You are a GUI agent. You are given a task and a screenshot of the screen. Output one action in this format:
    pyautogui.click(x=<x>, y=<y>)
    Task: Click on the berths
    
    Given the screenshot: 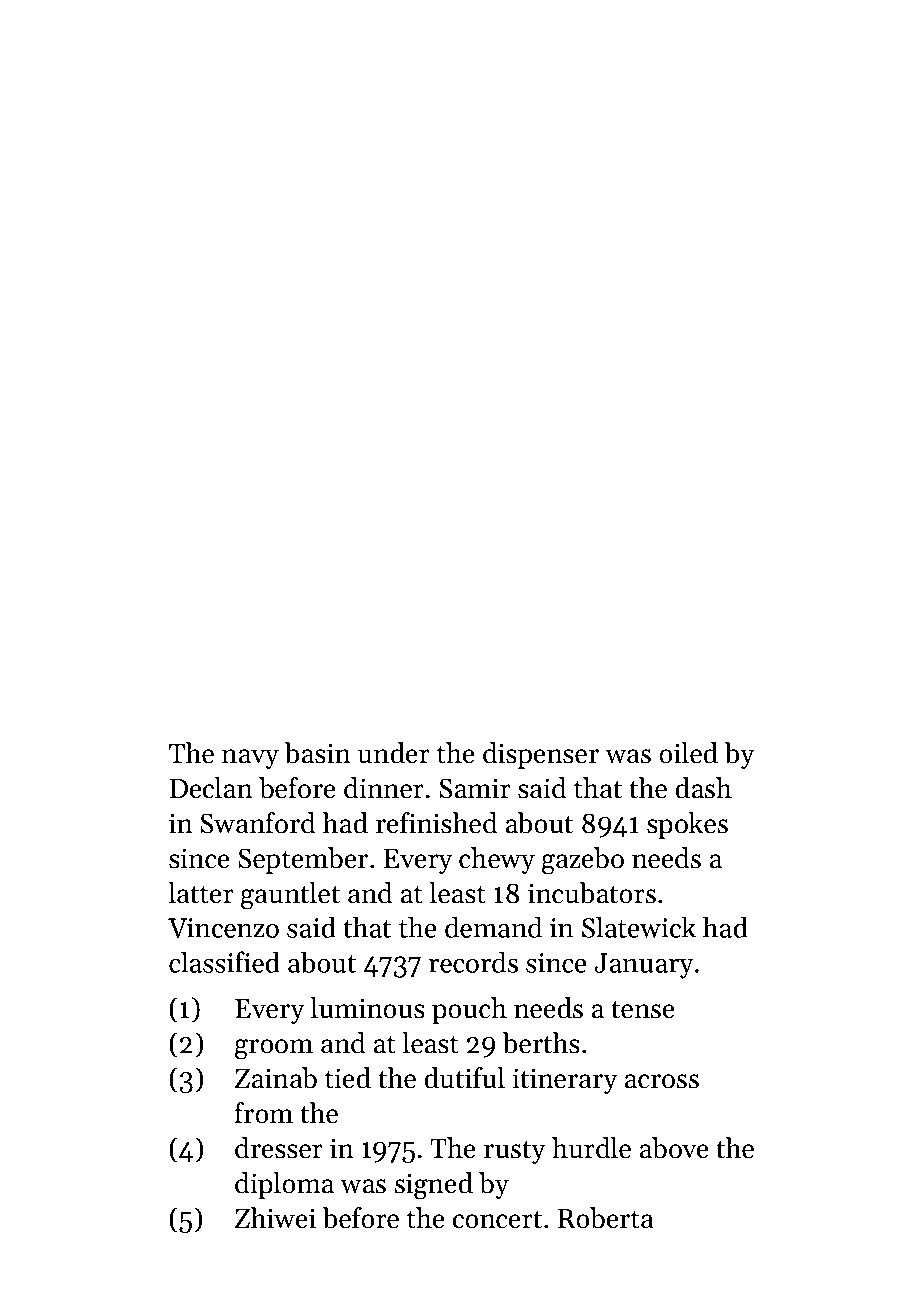 What is the action you would take?
    pyautogui.click(x=541, y=1043)
